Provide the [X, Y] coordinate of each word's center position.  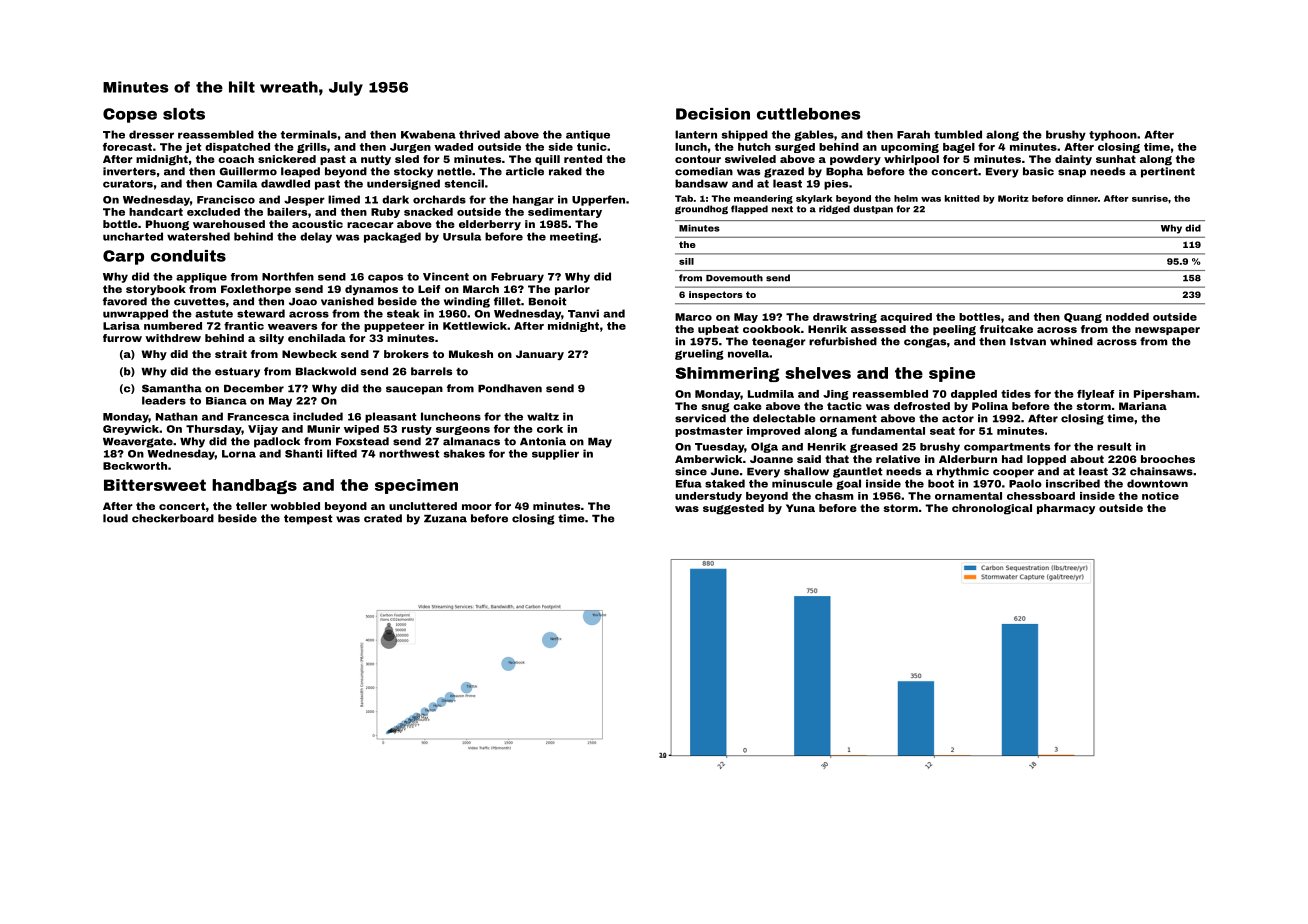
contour [698, 159]
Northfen [288, 276]
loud [115, 518]
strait [231, 354]
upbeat [718, 330]
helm [906, 198]
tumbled [958, 134]
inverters [129, 171]
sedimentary [565, 213]
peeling [954, 330]
